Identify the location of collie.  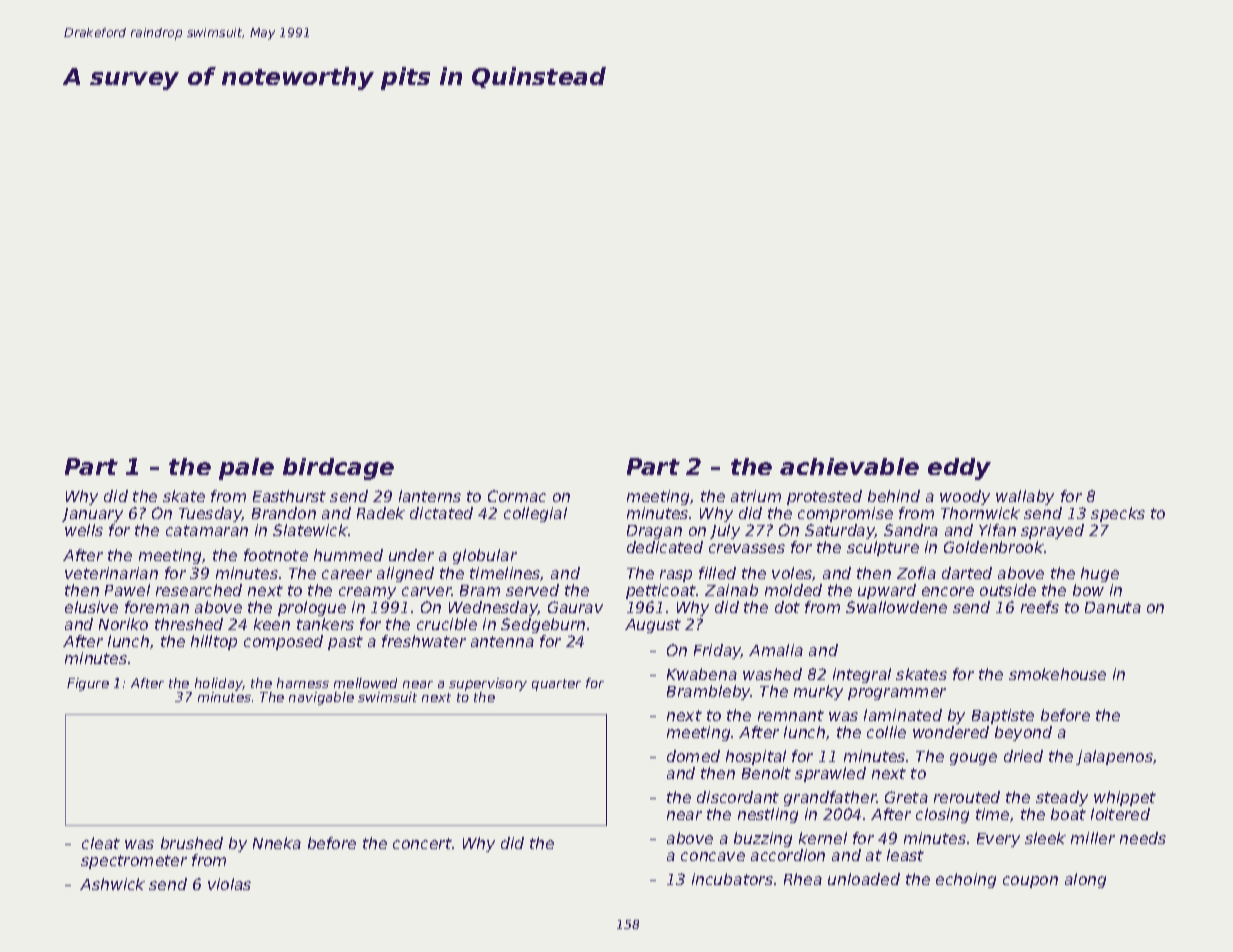
(886, 732).
